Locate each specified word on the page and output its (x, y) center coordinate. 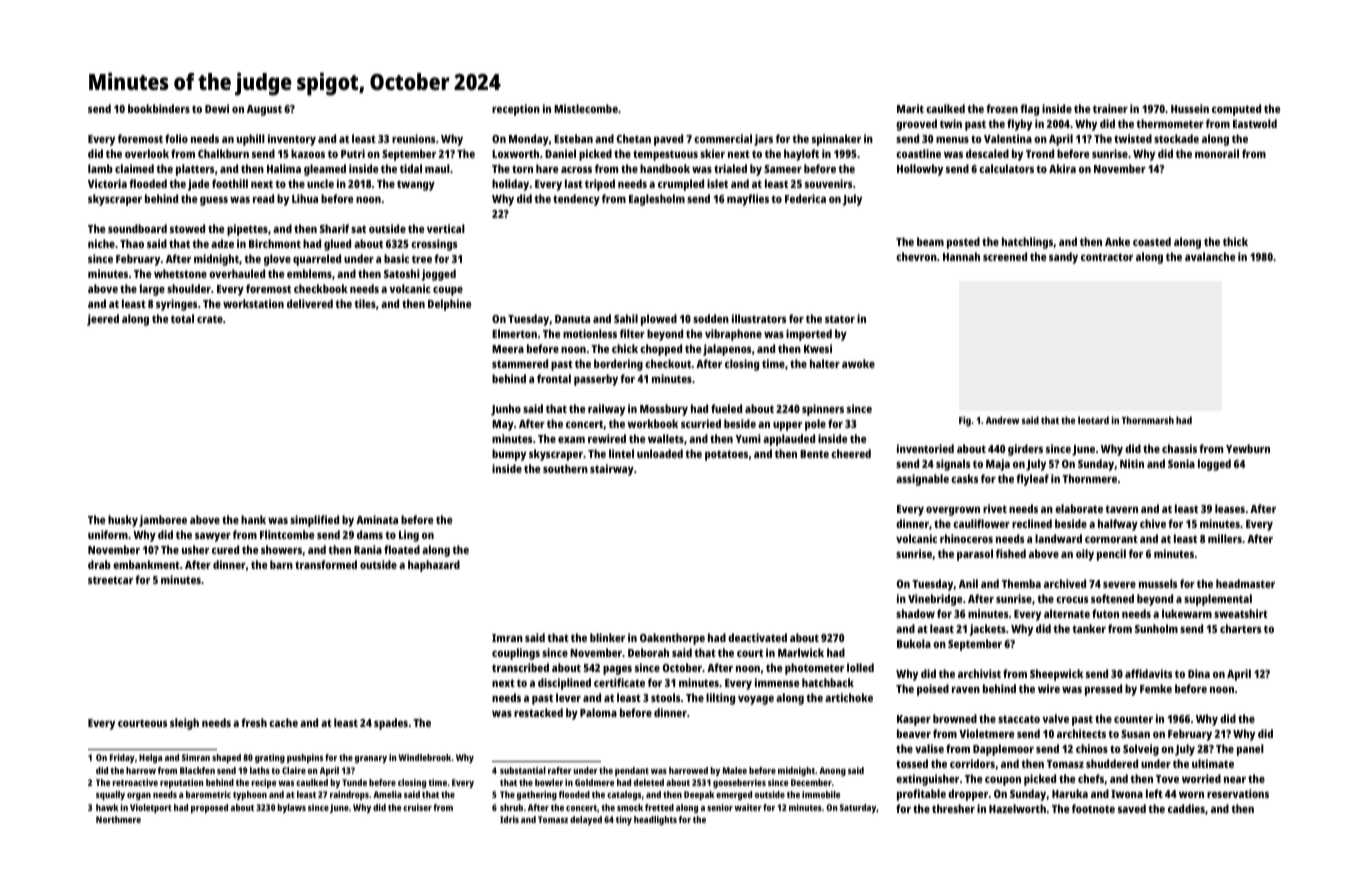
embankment (146, 564)
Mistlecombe (586, 108)
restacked (538, 712)
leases (1230, 508)
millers (1225, 538)
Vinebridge (935, 600)
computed (1236, 110)
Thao (132, 243)
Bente (814, 454)
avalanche (1210, 256)
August (264, 110)
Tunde (354, 782)
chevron (916, 256)
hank (253, 519)
